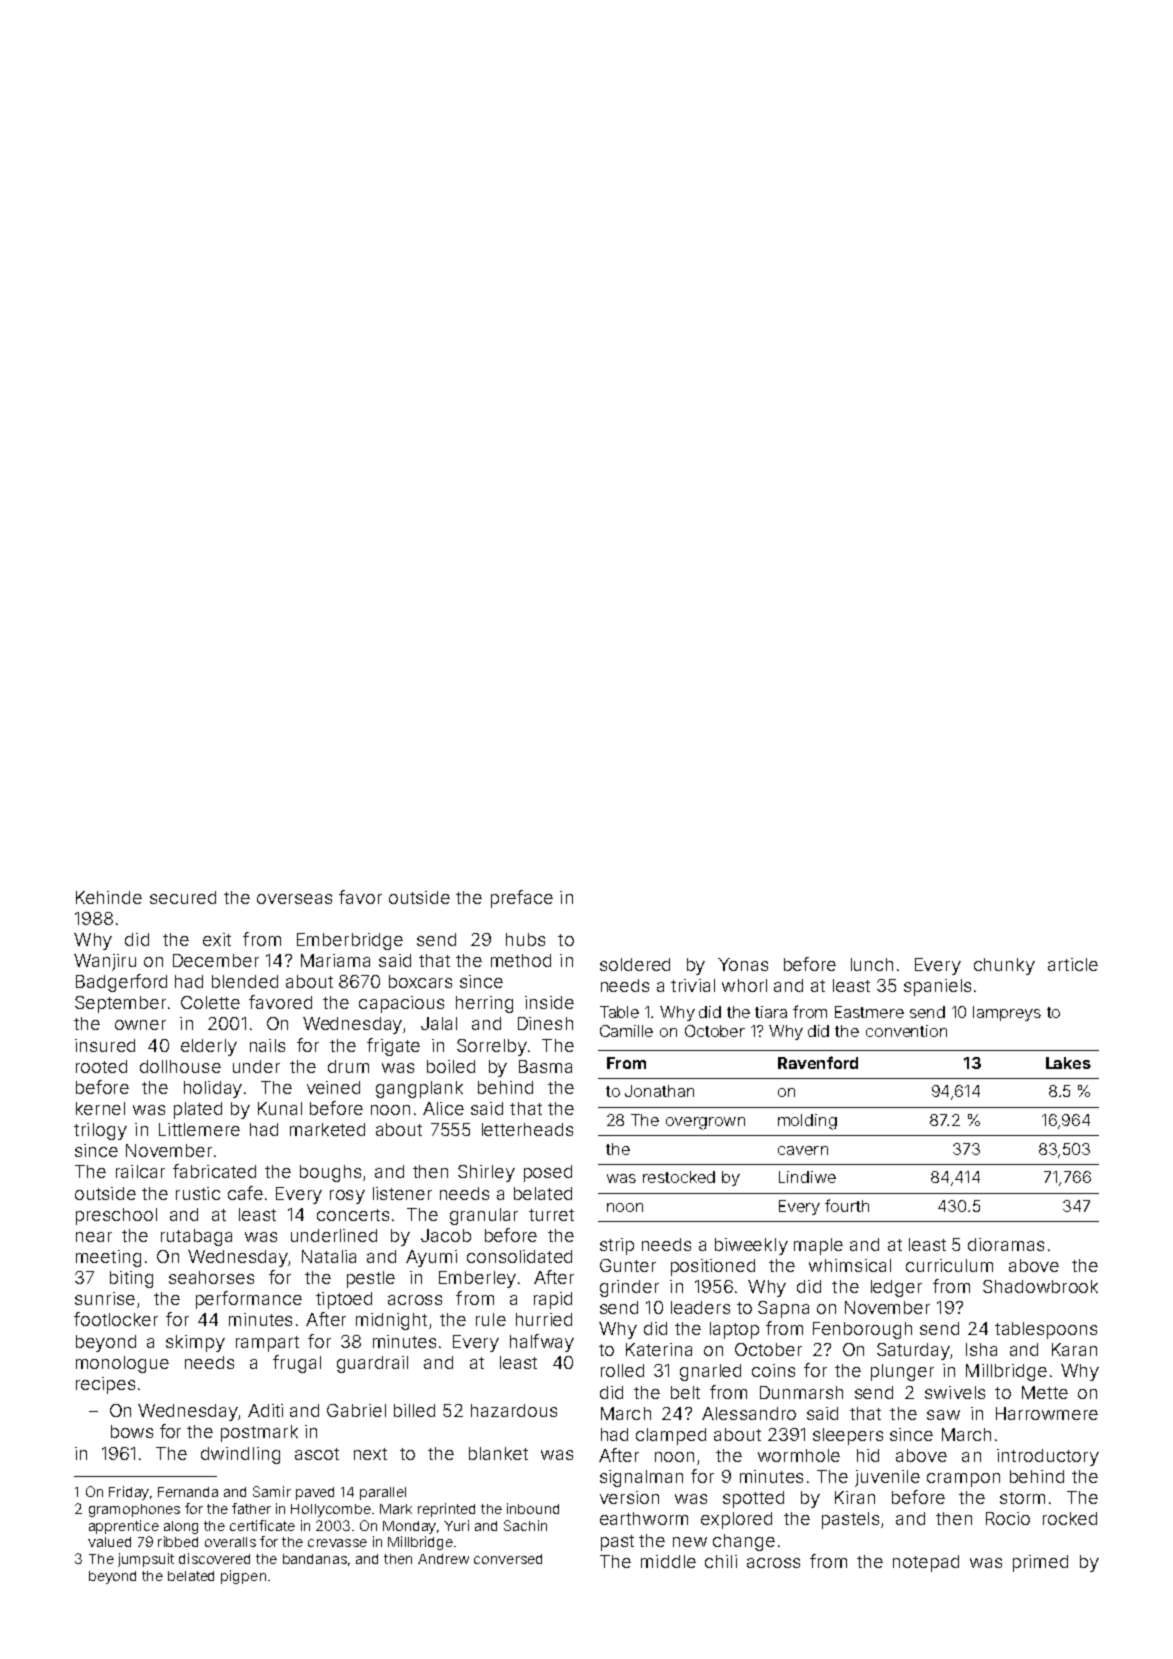 This screenshot has height=1659, width=1173. Describe the element at coordinates (1073, 964) in the screenshot. I see `article` at that location.
